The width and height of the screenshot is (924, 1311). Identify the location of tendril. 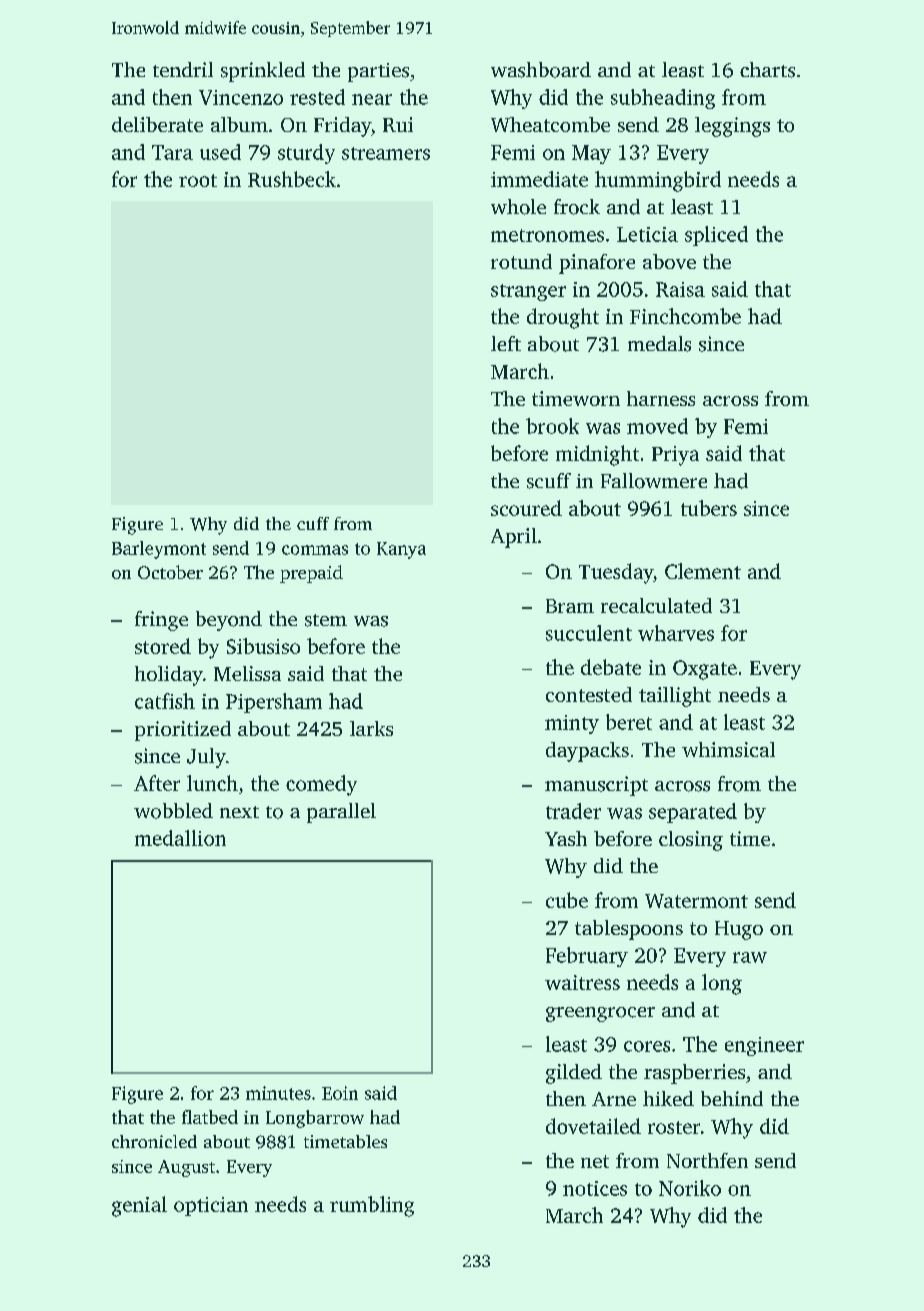
(183, 69).
